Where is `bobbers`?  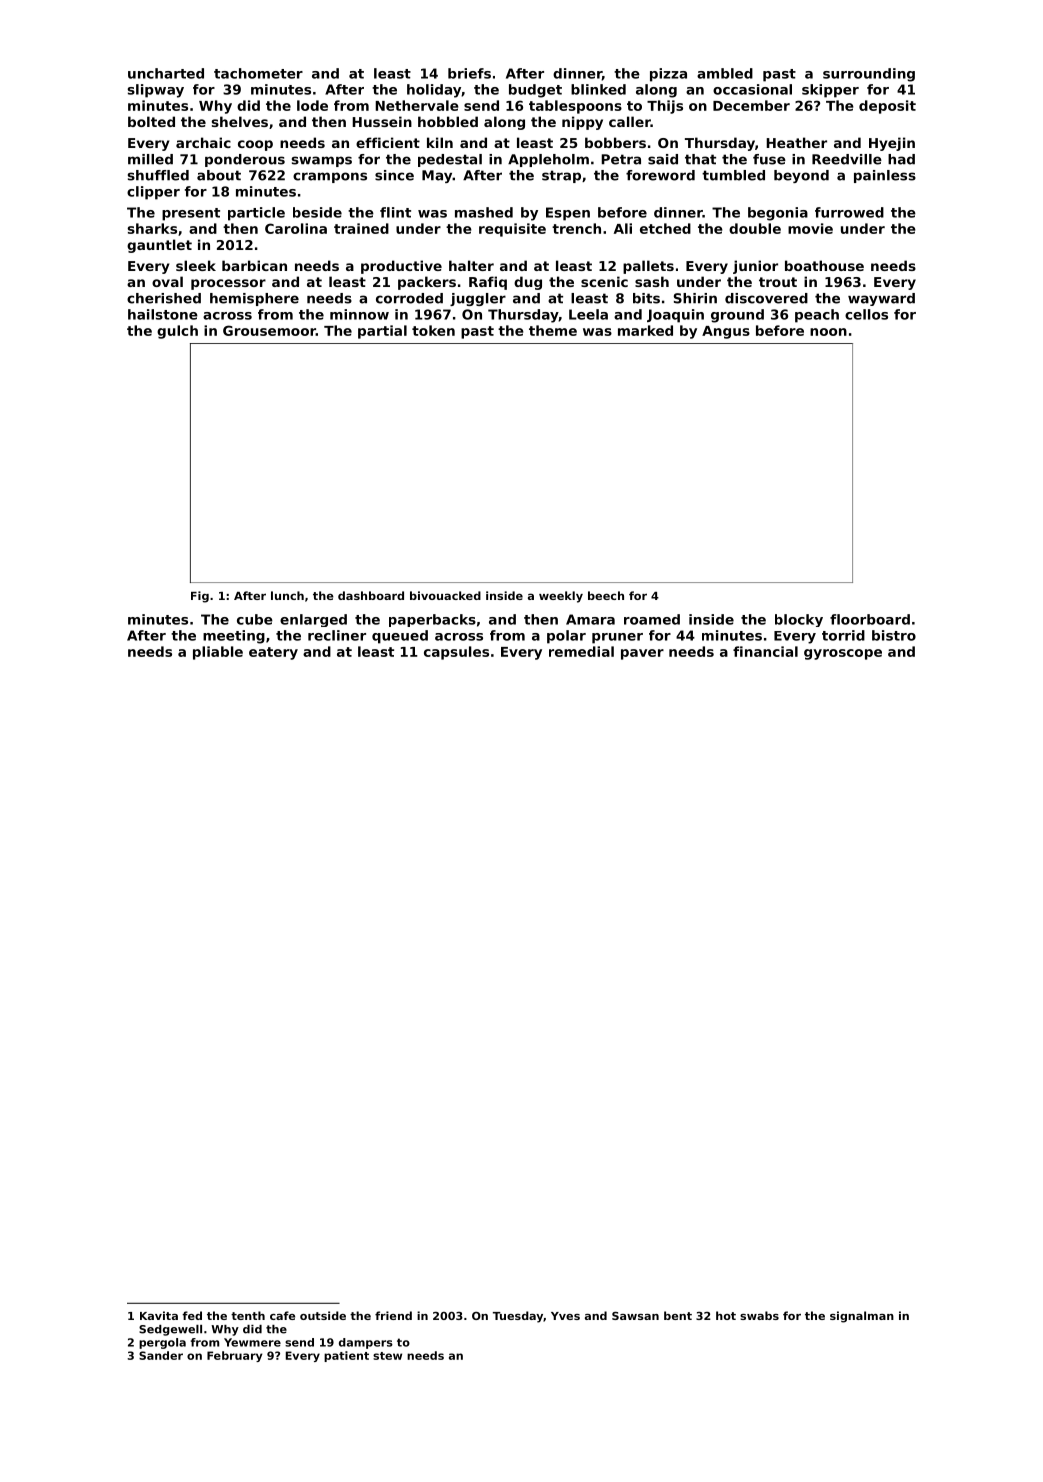
bobbers is located at coordinates (615, 142).
